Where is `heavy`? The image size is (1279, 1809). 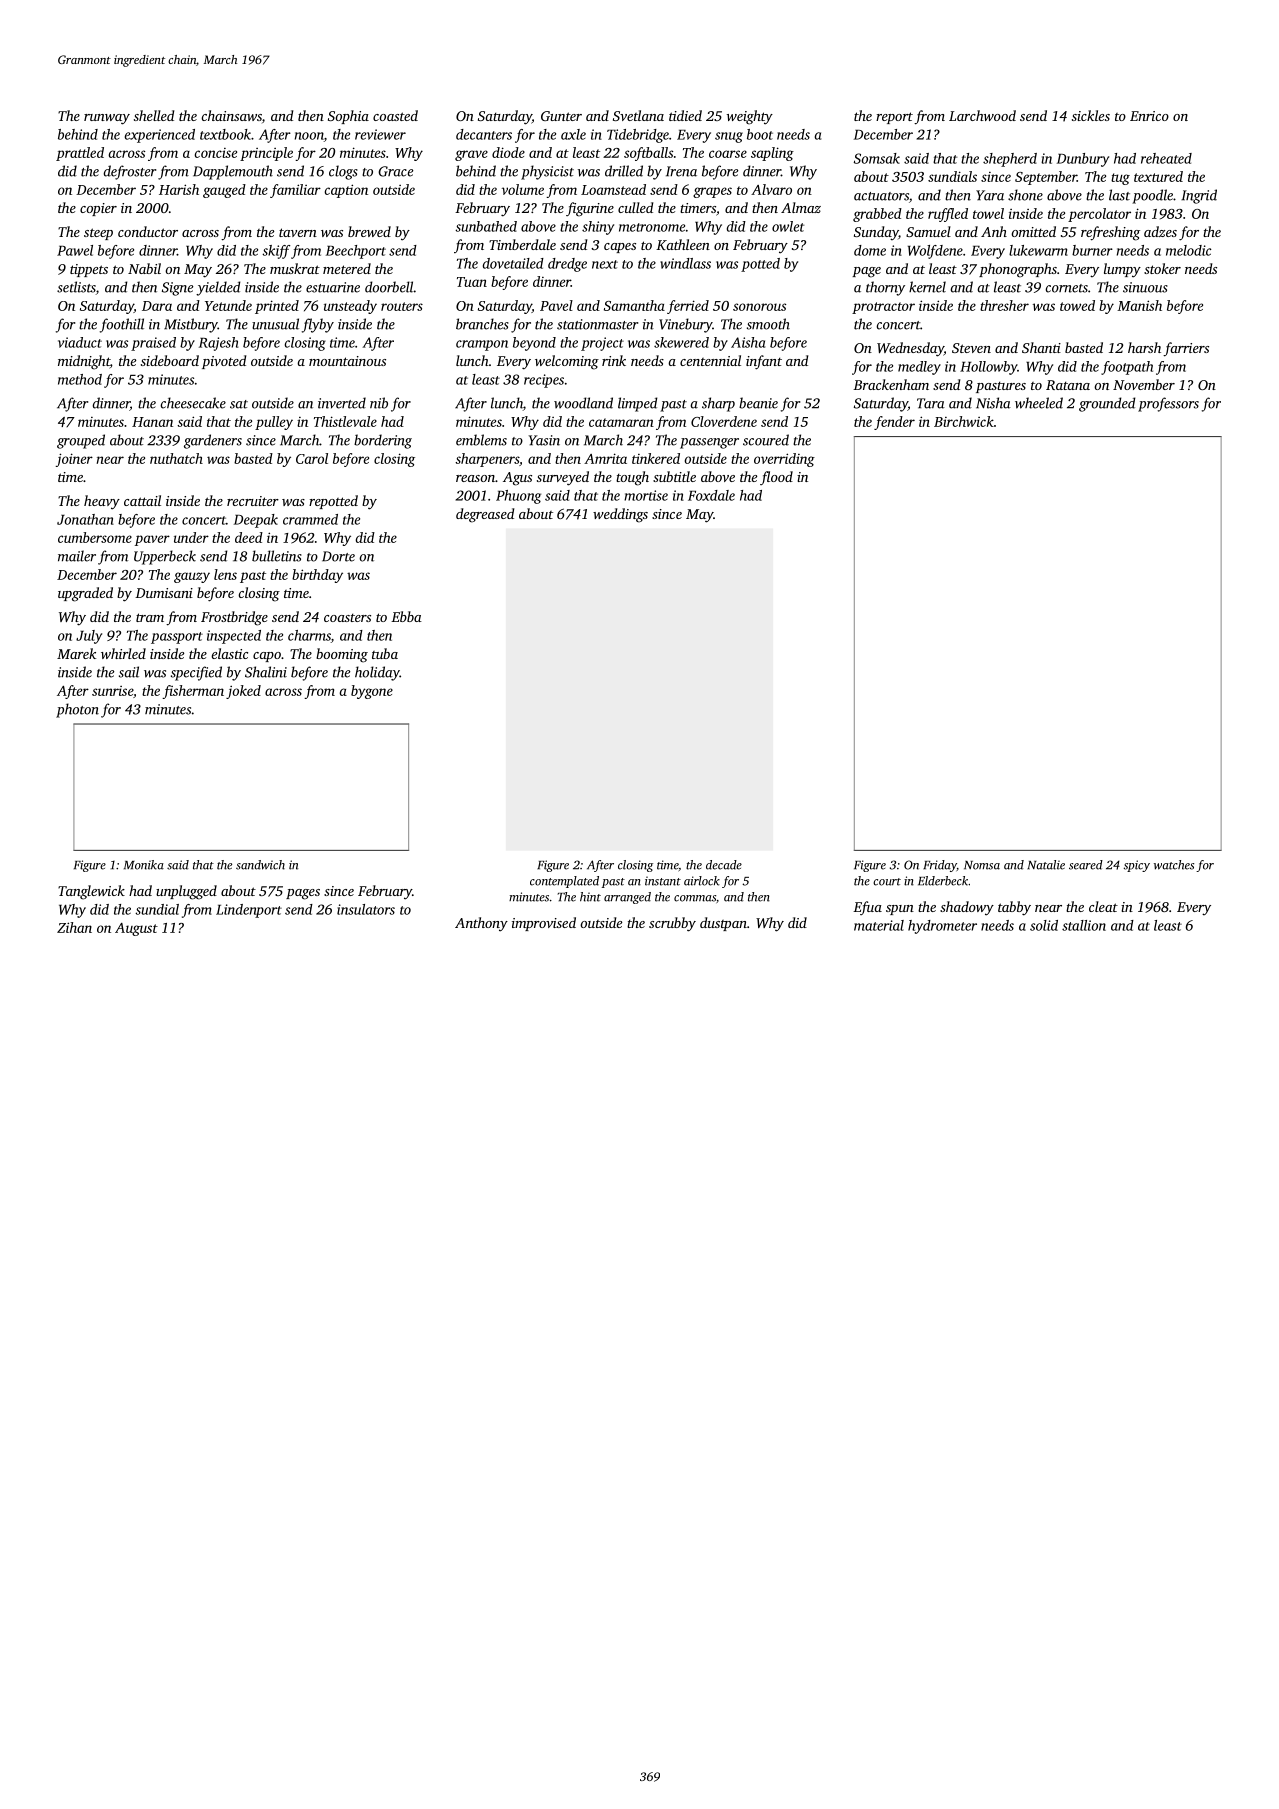
heavy is located at coordinates (102, 502).
